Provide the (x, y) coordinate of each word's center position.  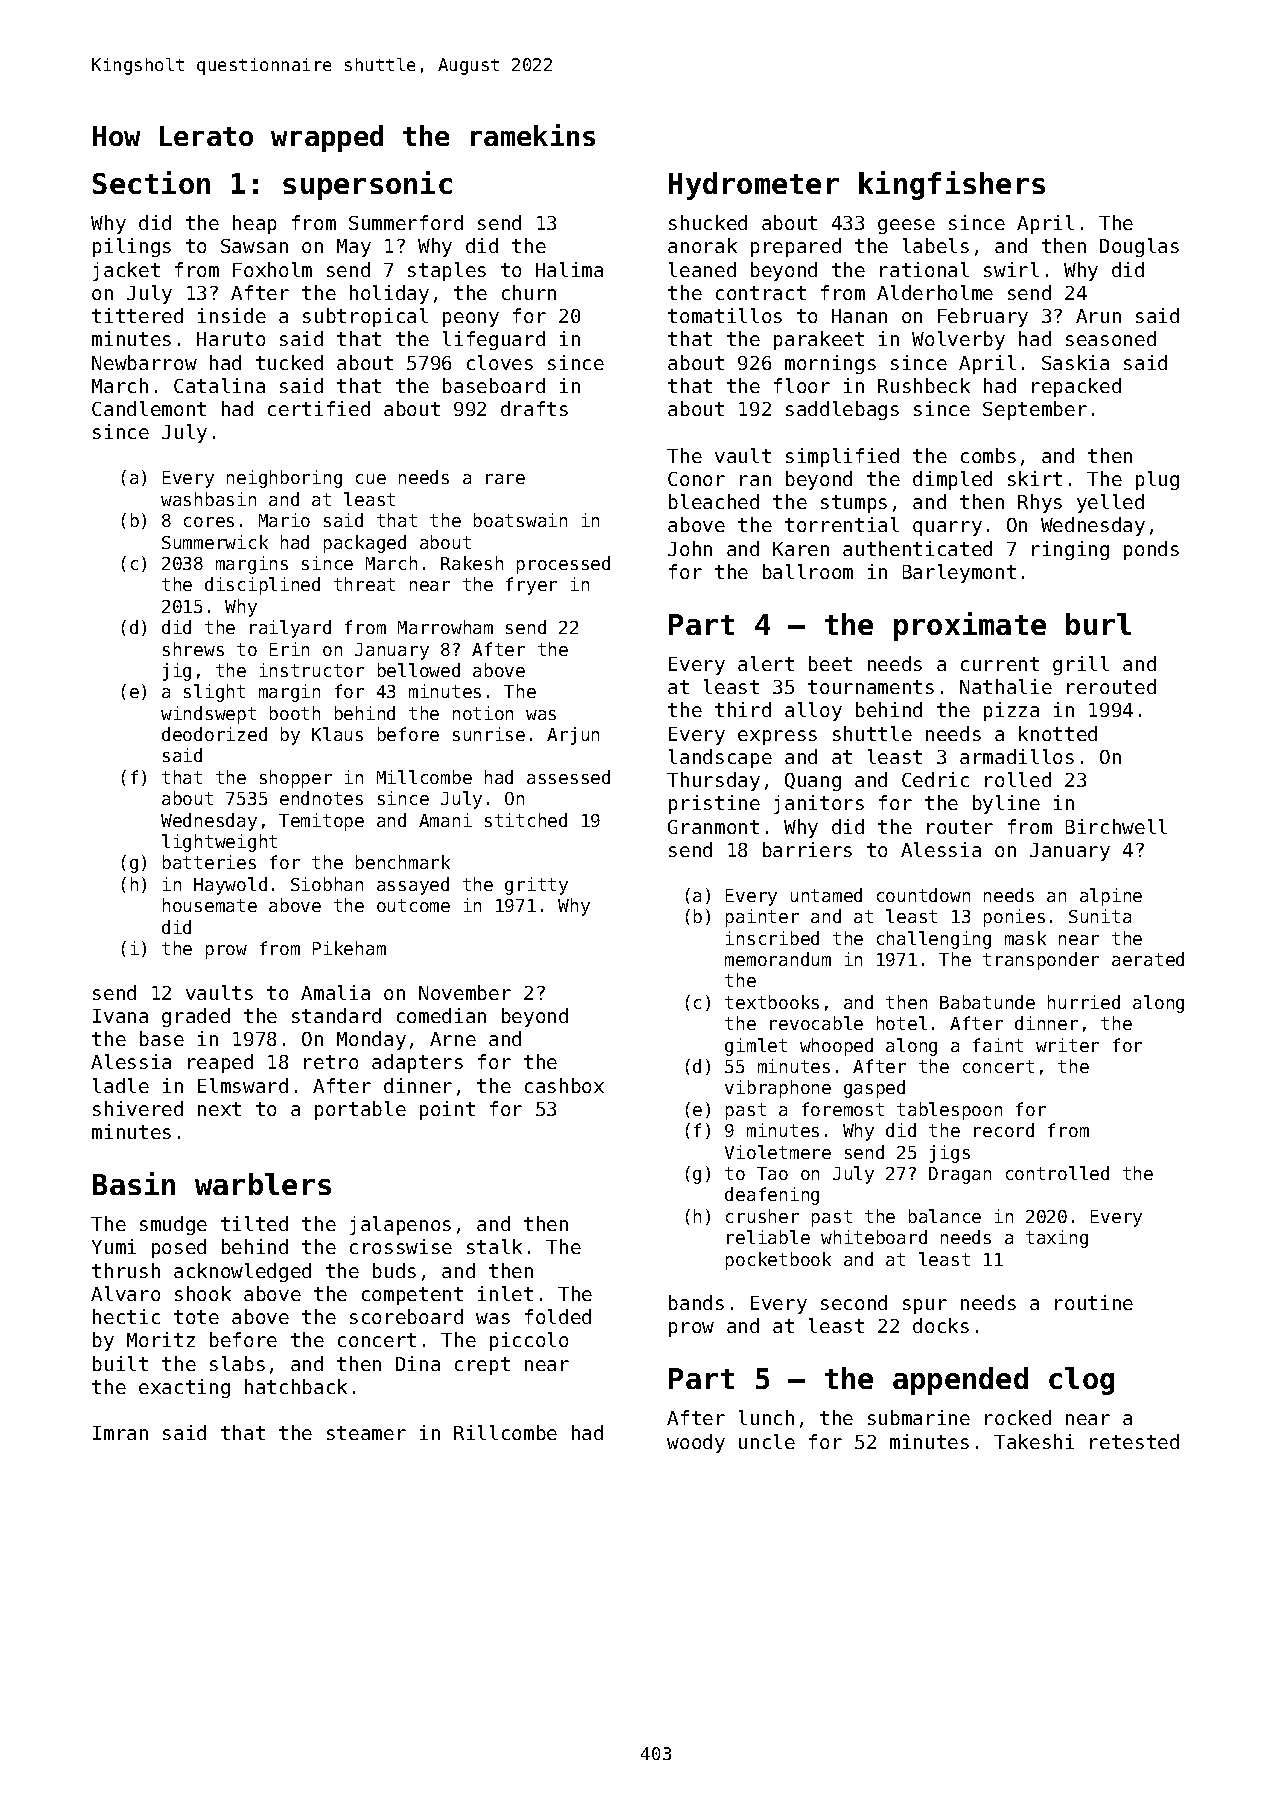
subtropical (365, 317)
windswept (208, 715)
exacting (184, 1388)
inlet (505, 1293)
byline (1006, 804)
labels (936, 245)
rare (505, 479)
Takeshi (1034, 1441)
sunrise (489, 734)
